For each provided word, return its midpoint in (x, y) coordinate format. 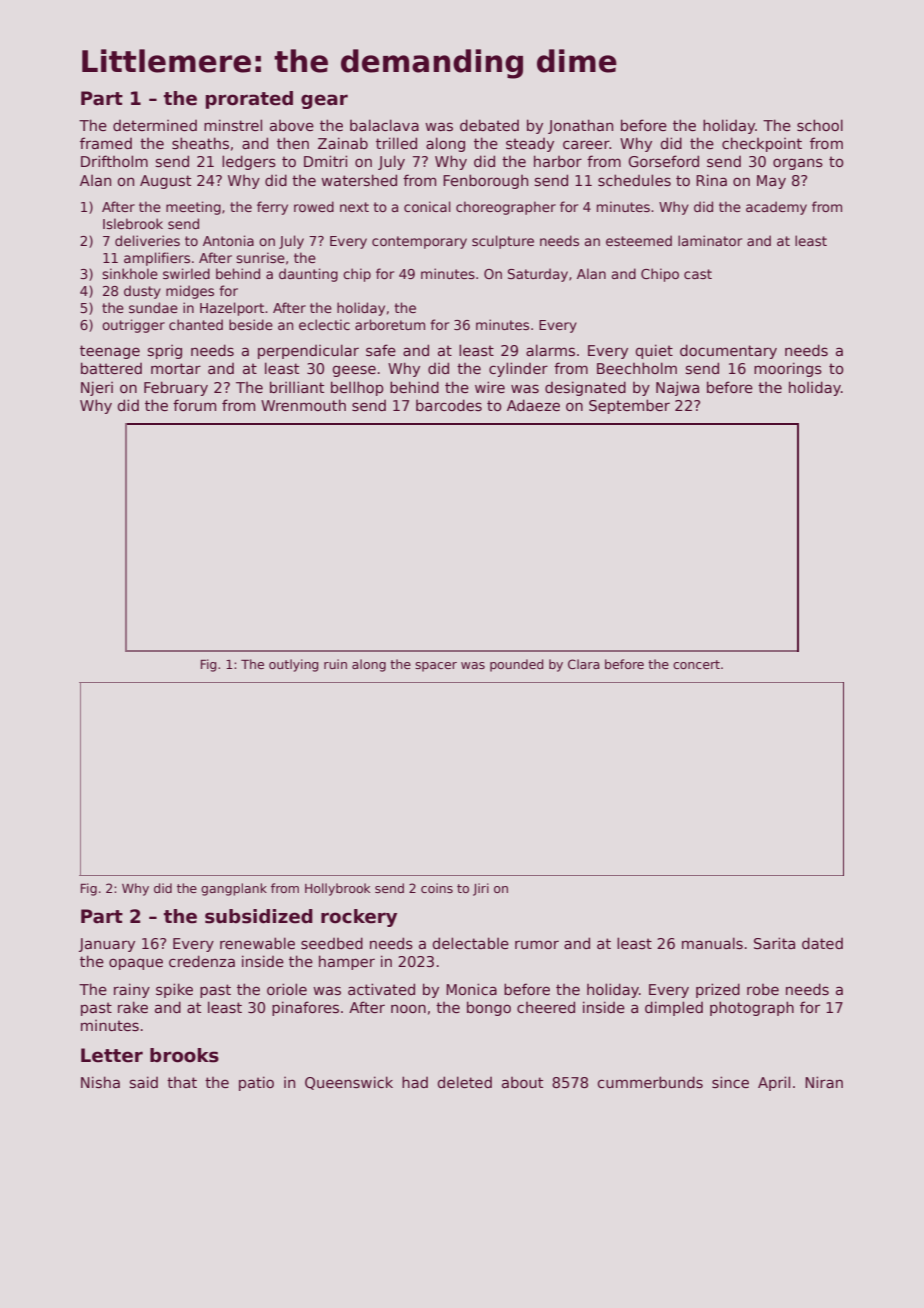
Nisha (100, 1082)
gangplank (234, 889)
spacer (436, 667)
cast (698, 274)
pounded (516, 665)
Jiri (481, 889)
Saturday (538, 275)
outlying (293, 665)
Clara (584, 664)
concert (696, 664)
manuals (712, 943)
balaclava (384, 125)
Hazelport (232, 309)
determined (155, 125)
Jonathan (580, 126)
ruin (335, 664)
